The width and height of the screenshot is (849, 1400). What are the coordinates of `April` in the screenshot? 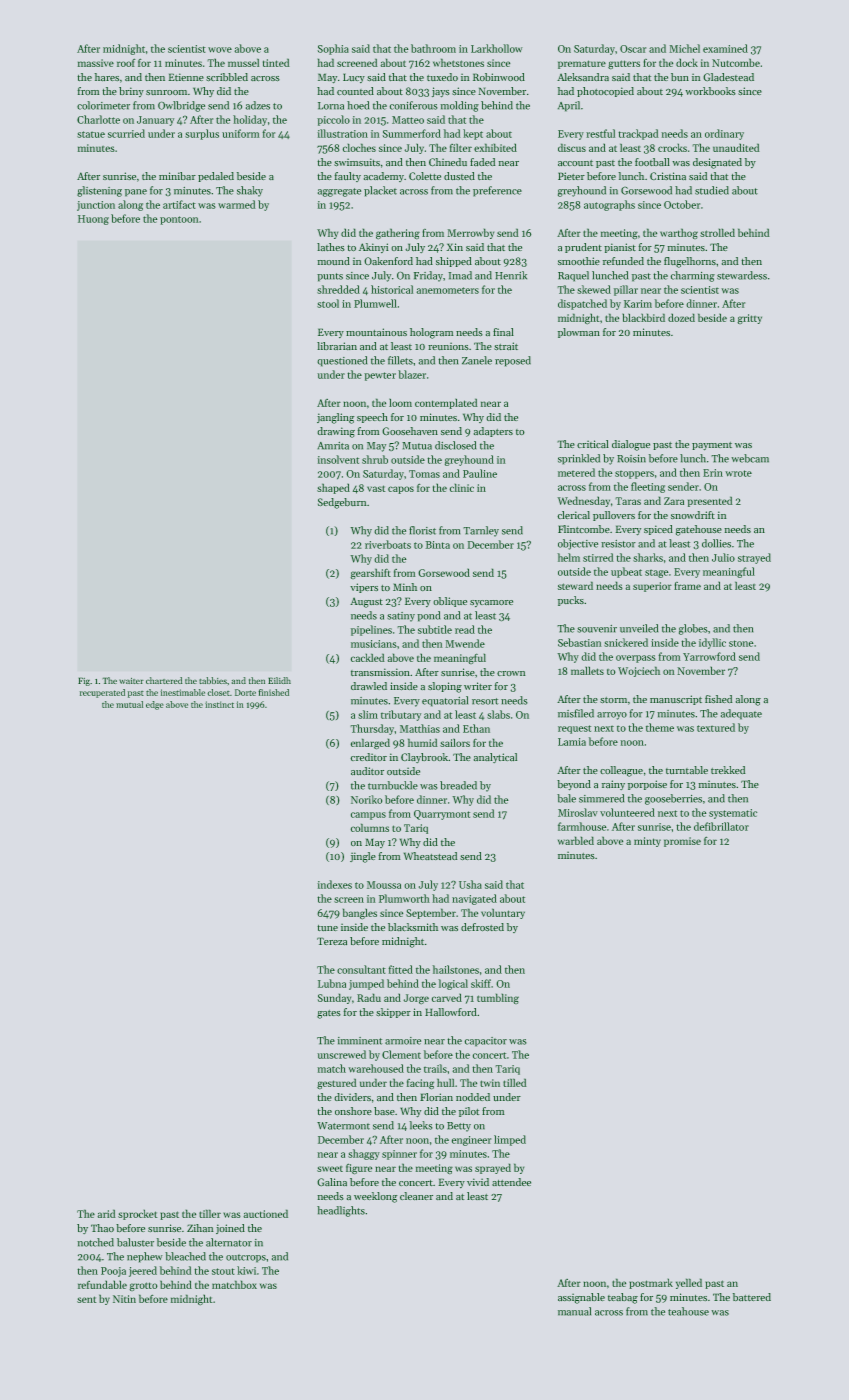 It's located at (569, 106).
